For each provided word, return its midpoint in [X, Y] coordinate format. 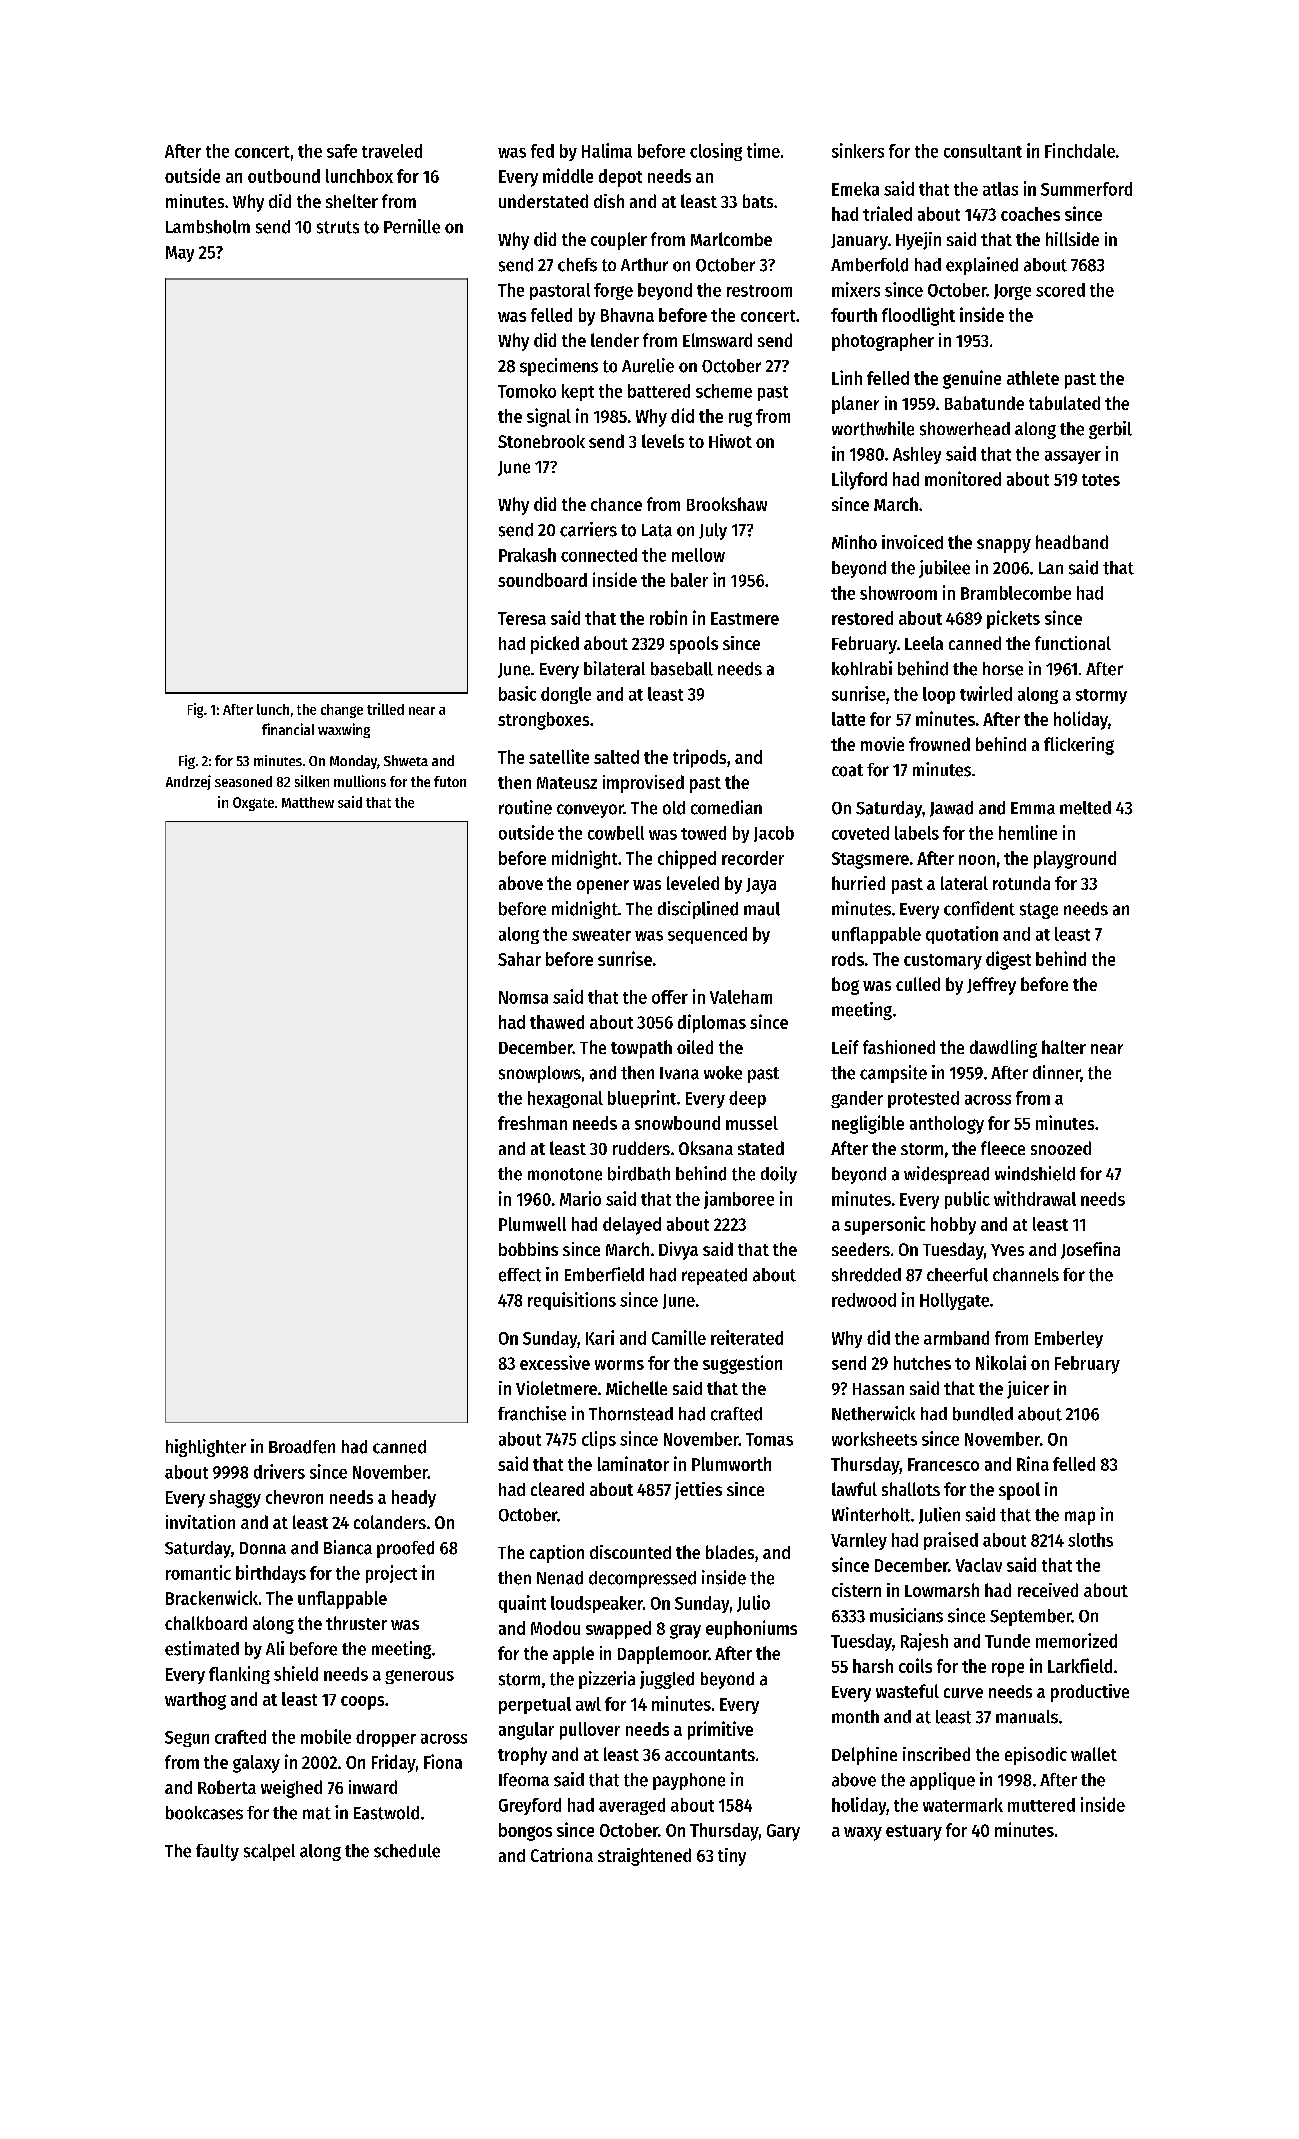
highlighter [206, 1448]
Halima [607, 150]
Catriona [562, 1855]
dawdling [1003, 1049]
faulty [217, 1852]
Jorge [1012, 292]
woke [723, 1073]
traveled [392, 151]
